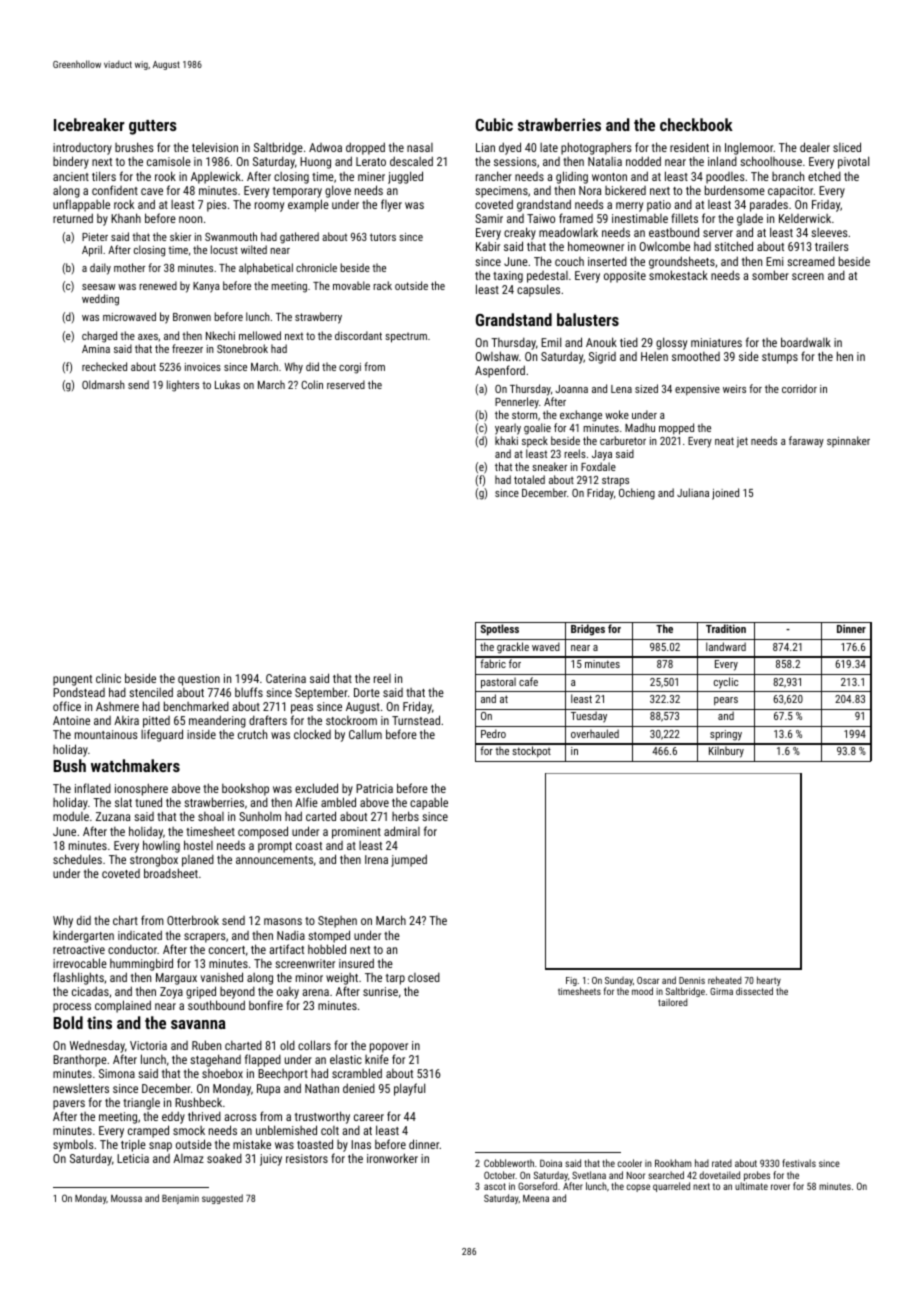 This document has height=1308, width=924. What do you see at coordinates (799, 388) in the document?
I see `corridor` at bounding box center [799, 388].
